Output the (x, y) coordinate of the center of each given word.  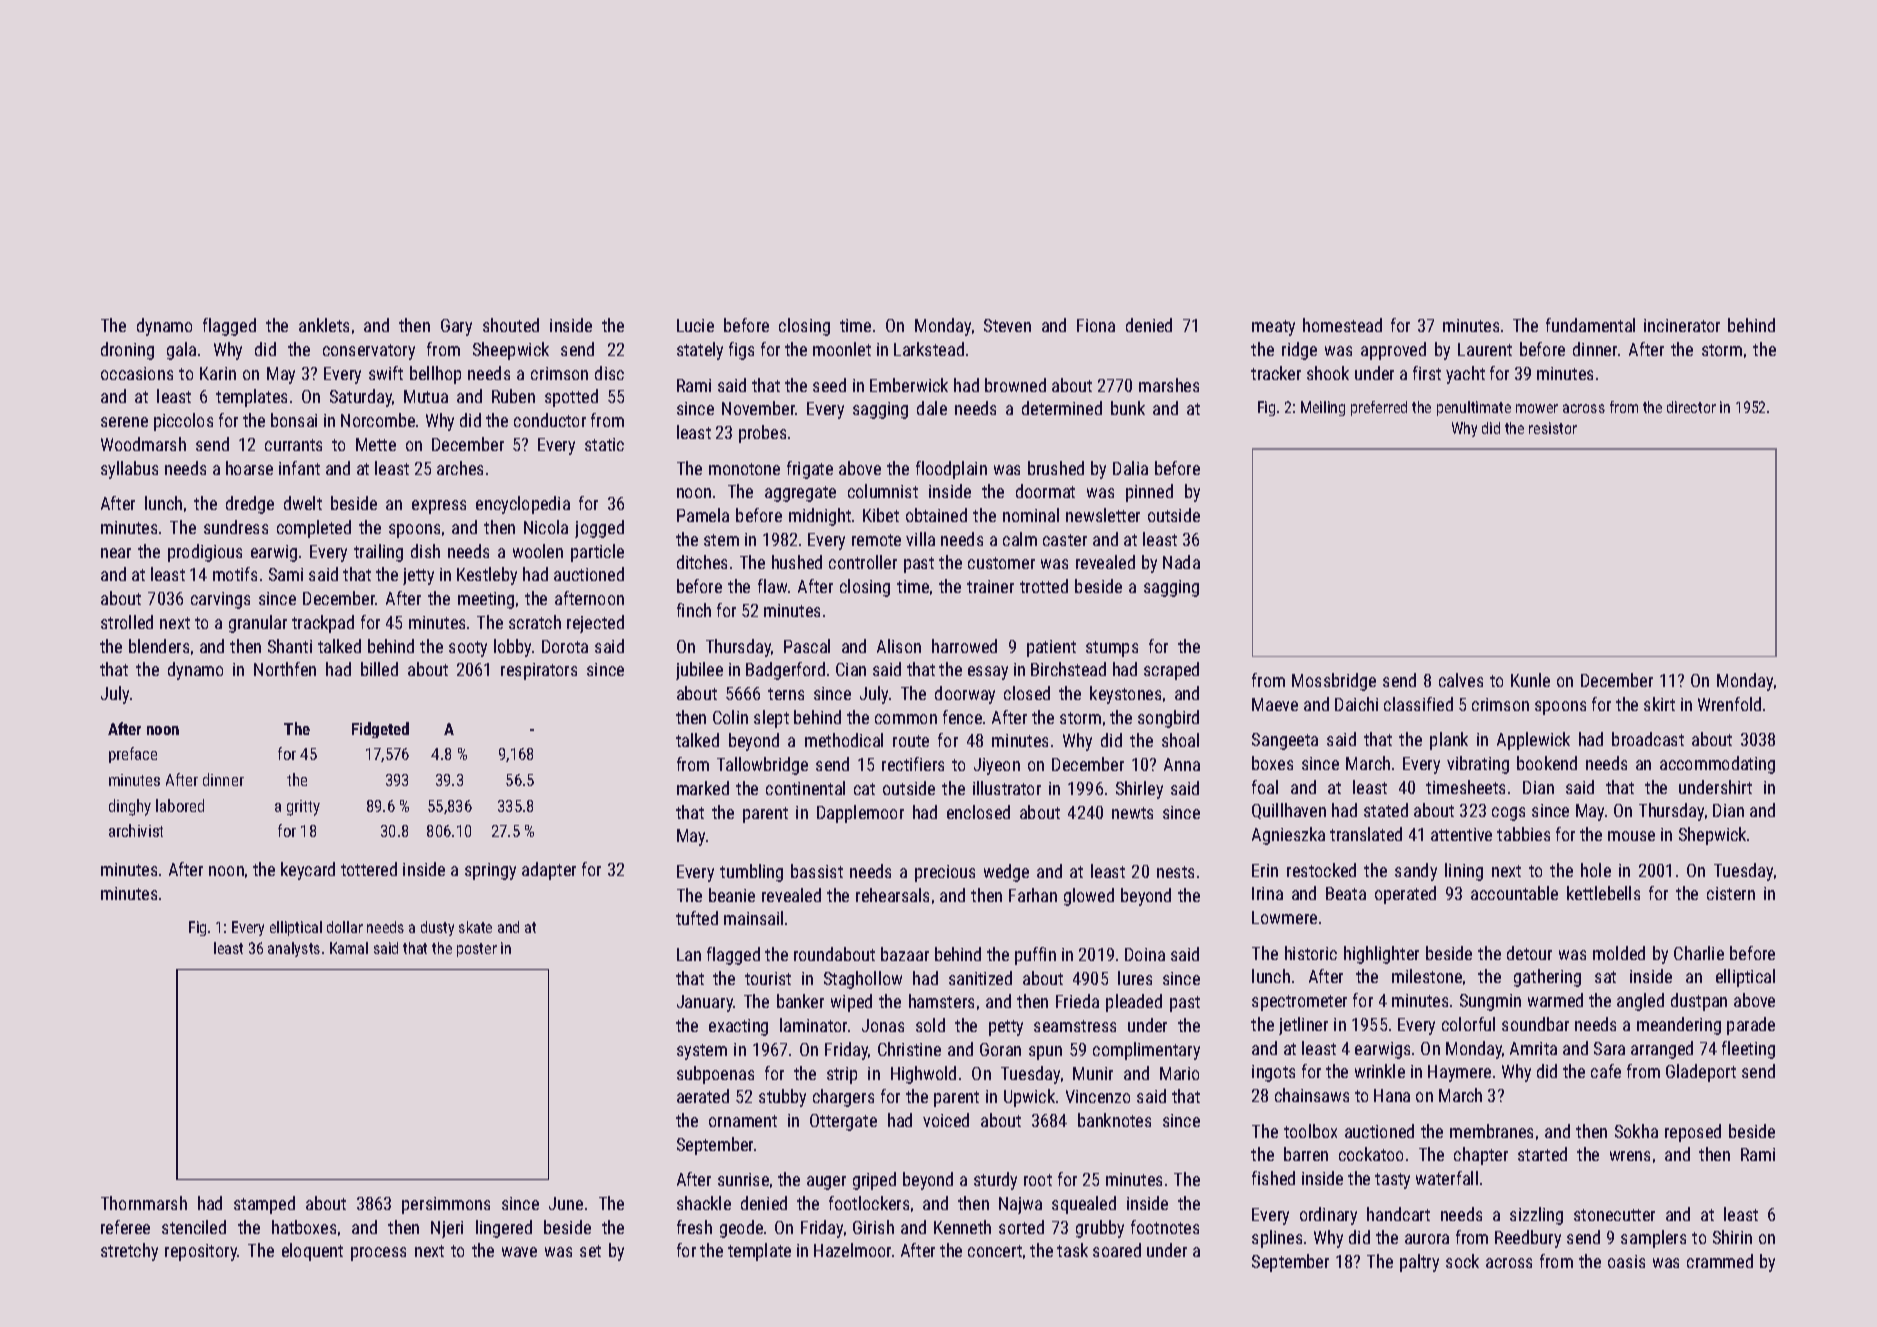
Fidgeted (380, 730)
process (378, 1254)
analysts (294, 949)
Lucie (695, 325)
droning (127, 351)
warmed (1555, 1000)
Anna (1182, 764)
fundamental (1590, 325)
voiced (946, 1120)
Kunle (1530, 680)
